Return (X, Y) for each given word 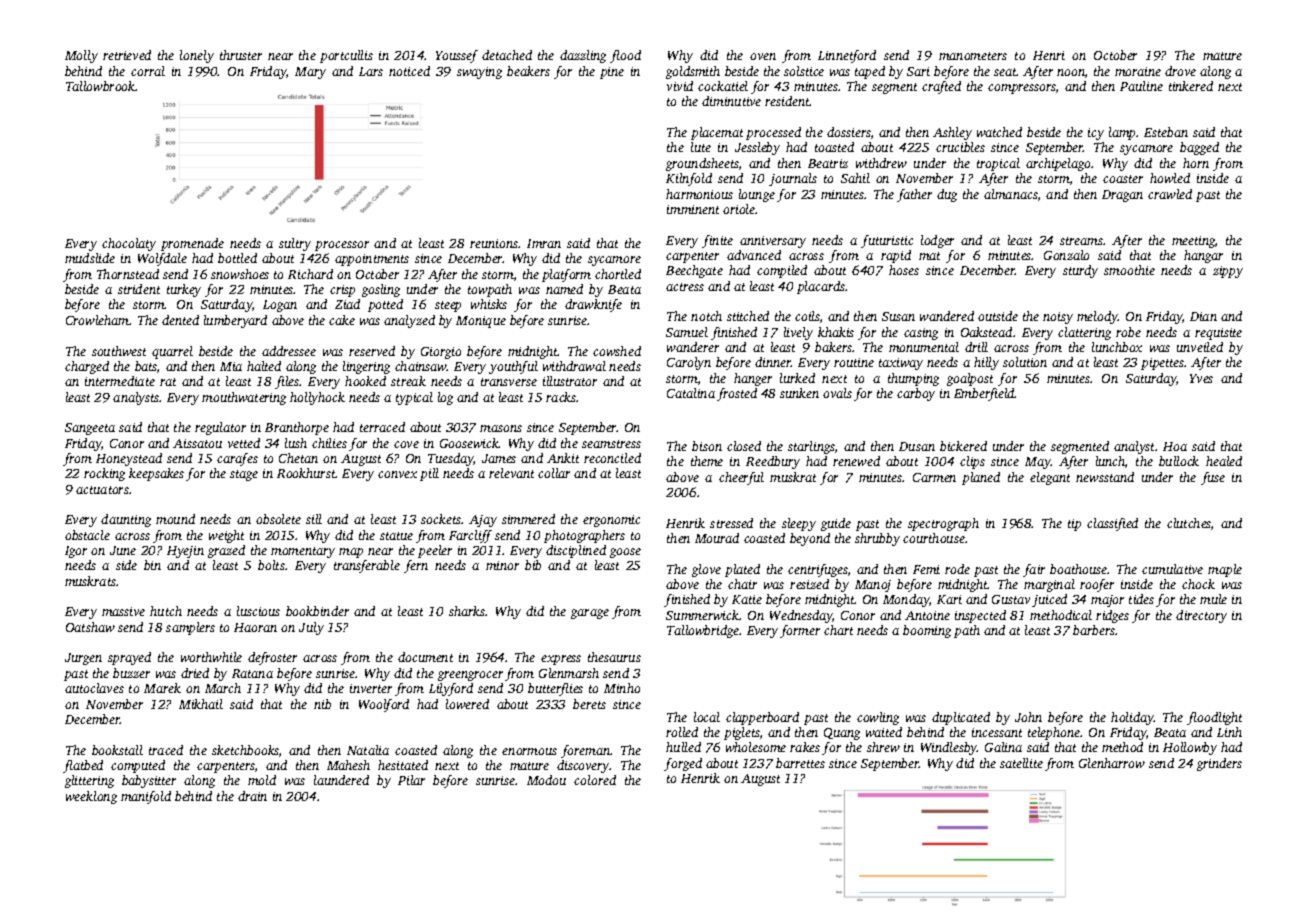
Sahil (855, 178)
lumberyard (235, 321)
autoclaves (94, 688)
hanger (753, 379)
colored (595, 780)
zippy (1228, 272)
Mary (310, 73)
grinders (1219, 764)
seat (1005, 72)
